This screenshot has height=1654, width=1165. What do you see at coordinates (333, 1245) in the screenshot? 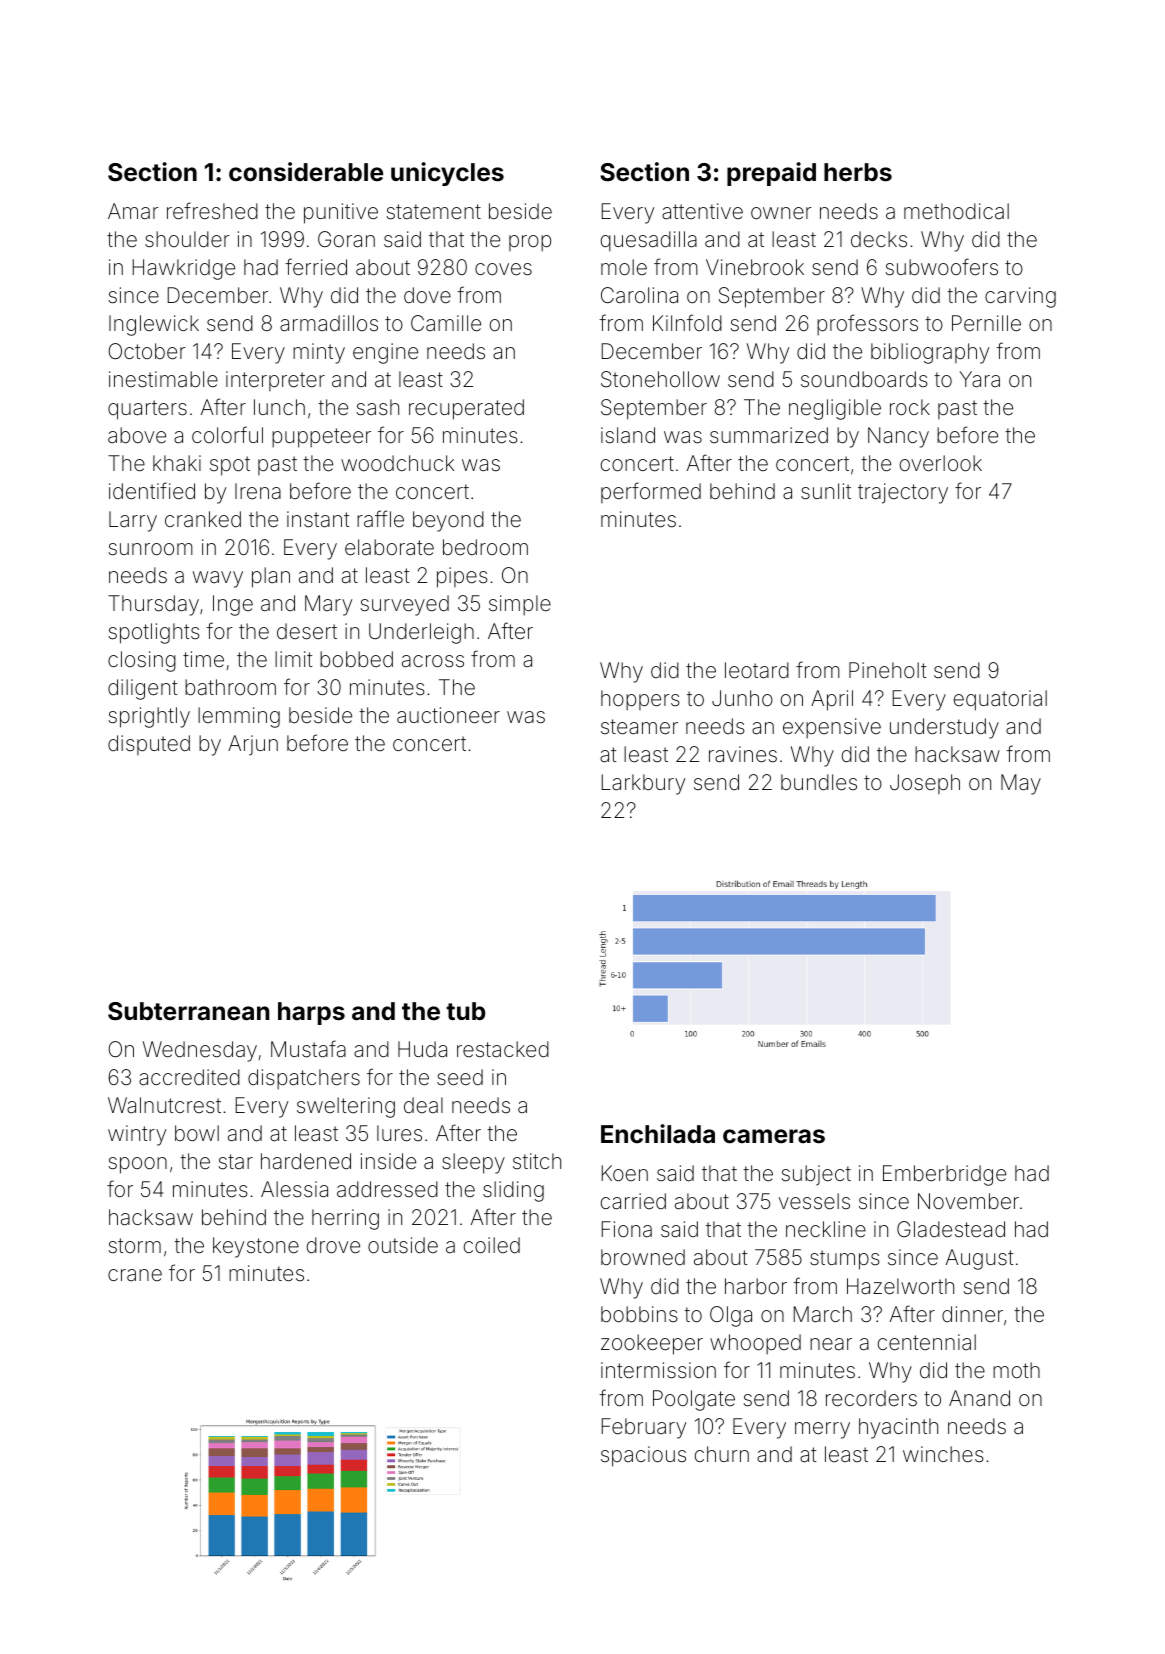
I see `drove` at bounding box center [333, 1245].
